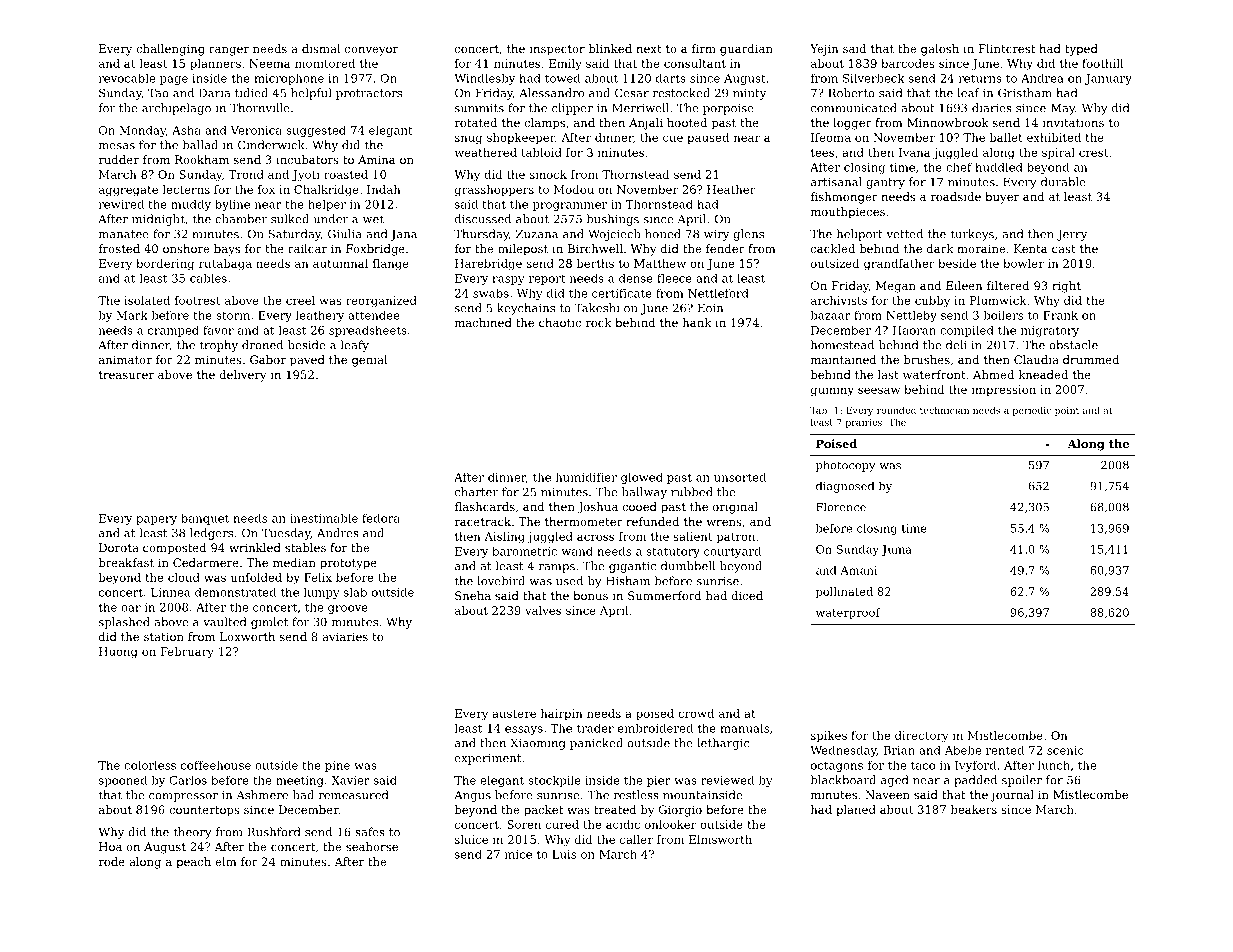  What do you see at coordinates (642, 478) in the document?
I see `glowed` at bounding box center [642, 478].
